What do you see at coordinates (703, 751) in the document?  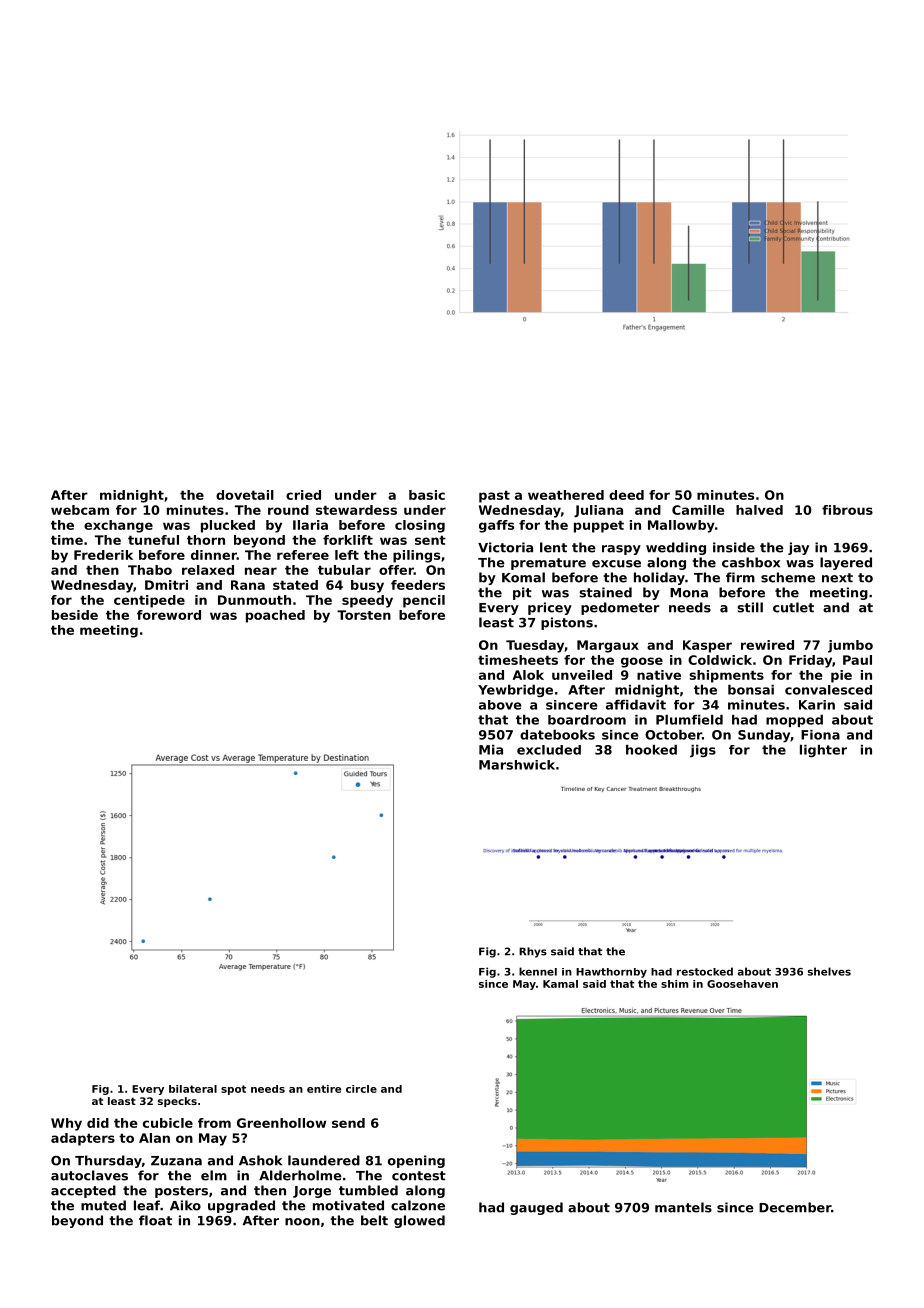 I see `jigs` at bounding box center [703, 751].
